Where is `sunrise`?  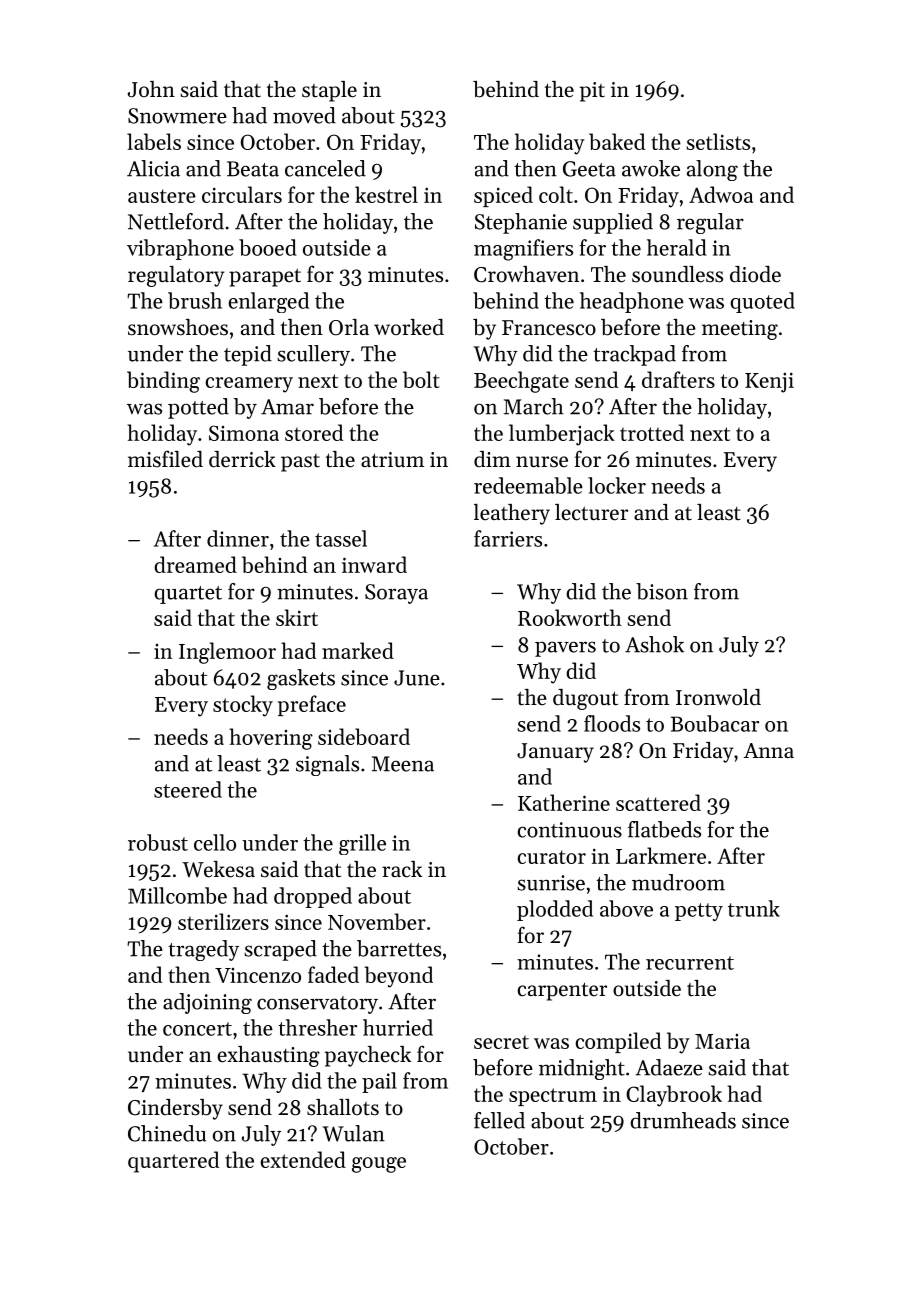
sunrise is located at coordinates (551, 883).
